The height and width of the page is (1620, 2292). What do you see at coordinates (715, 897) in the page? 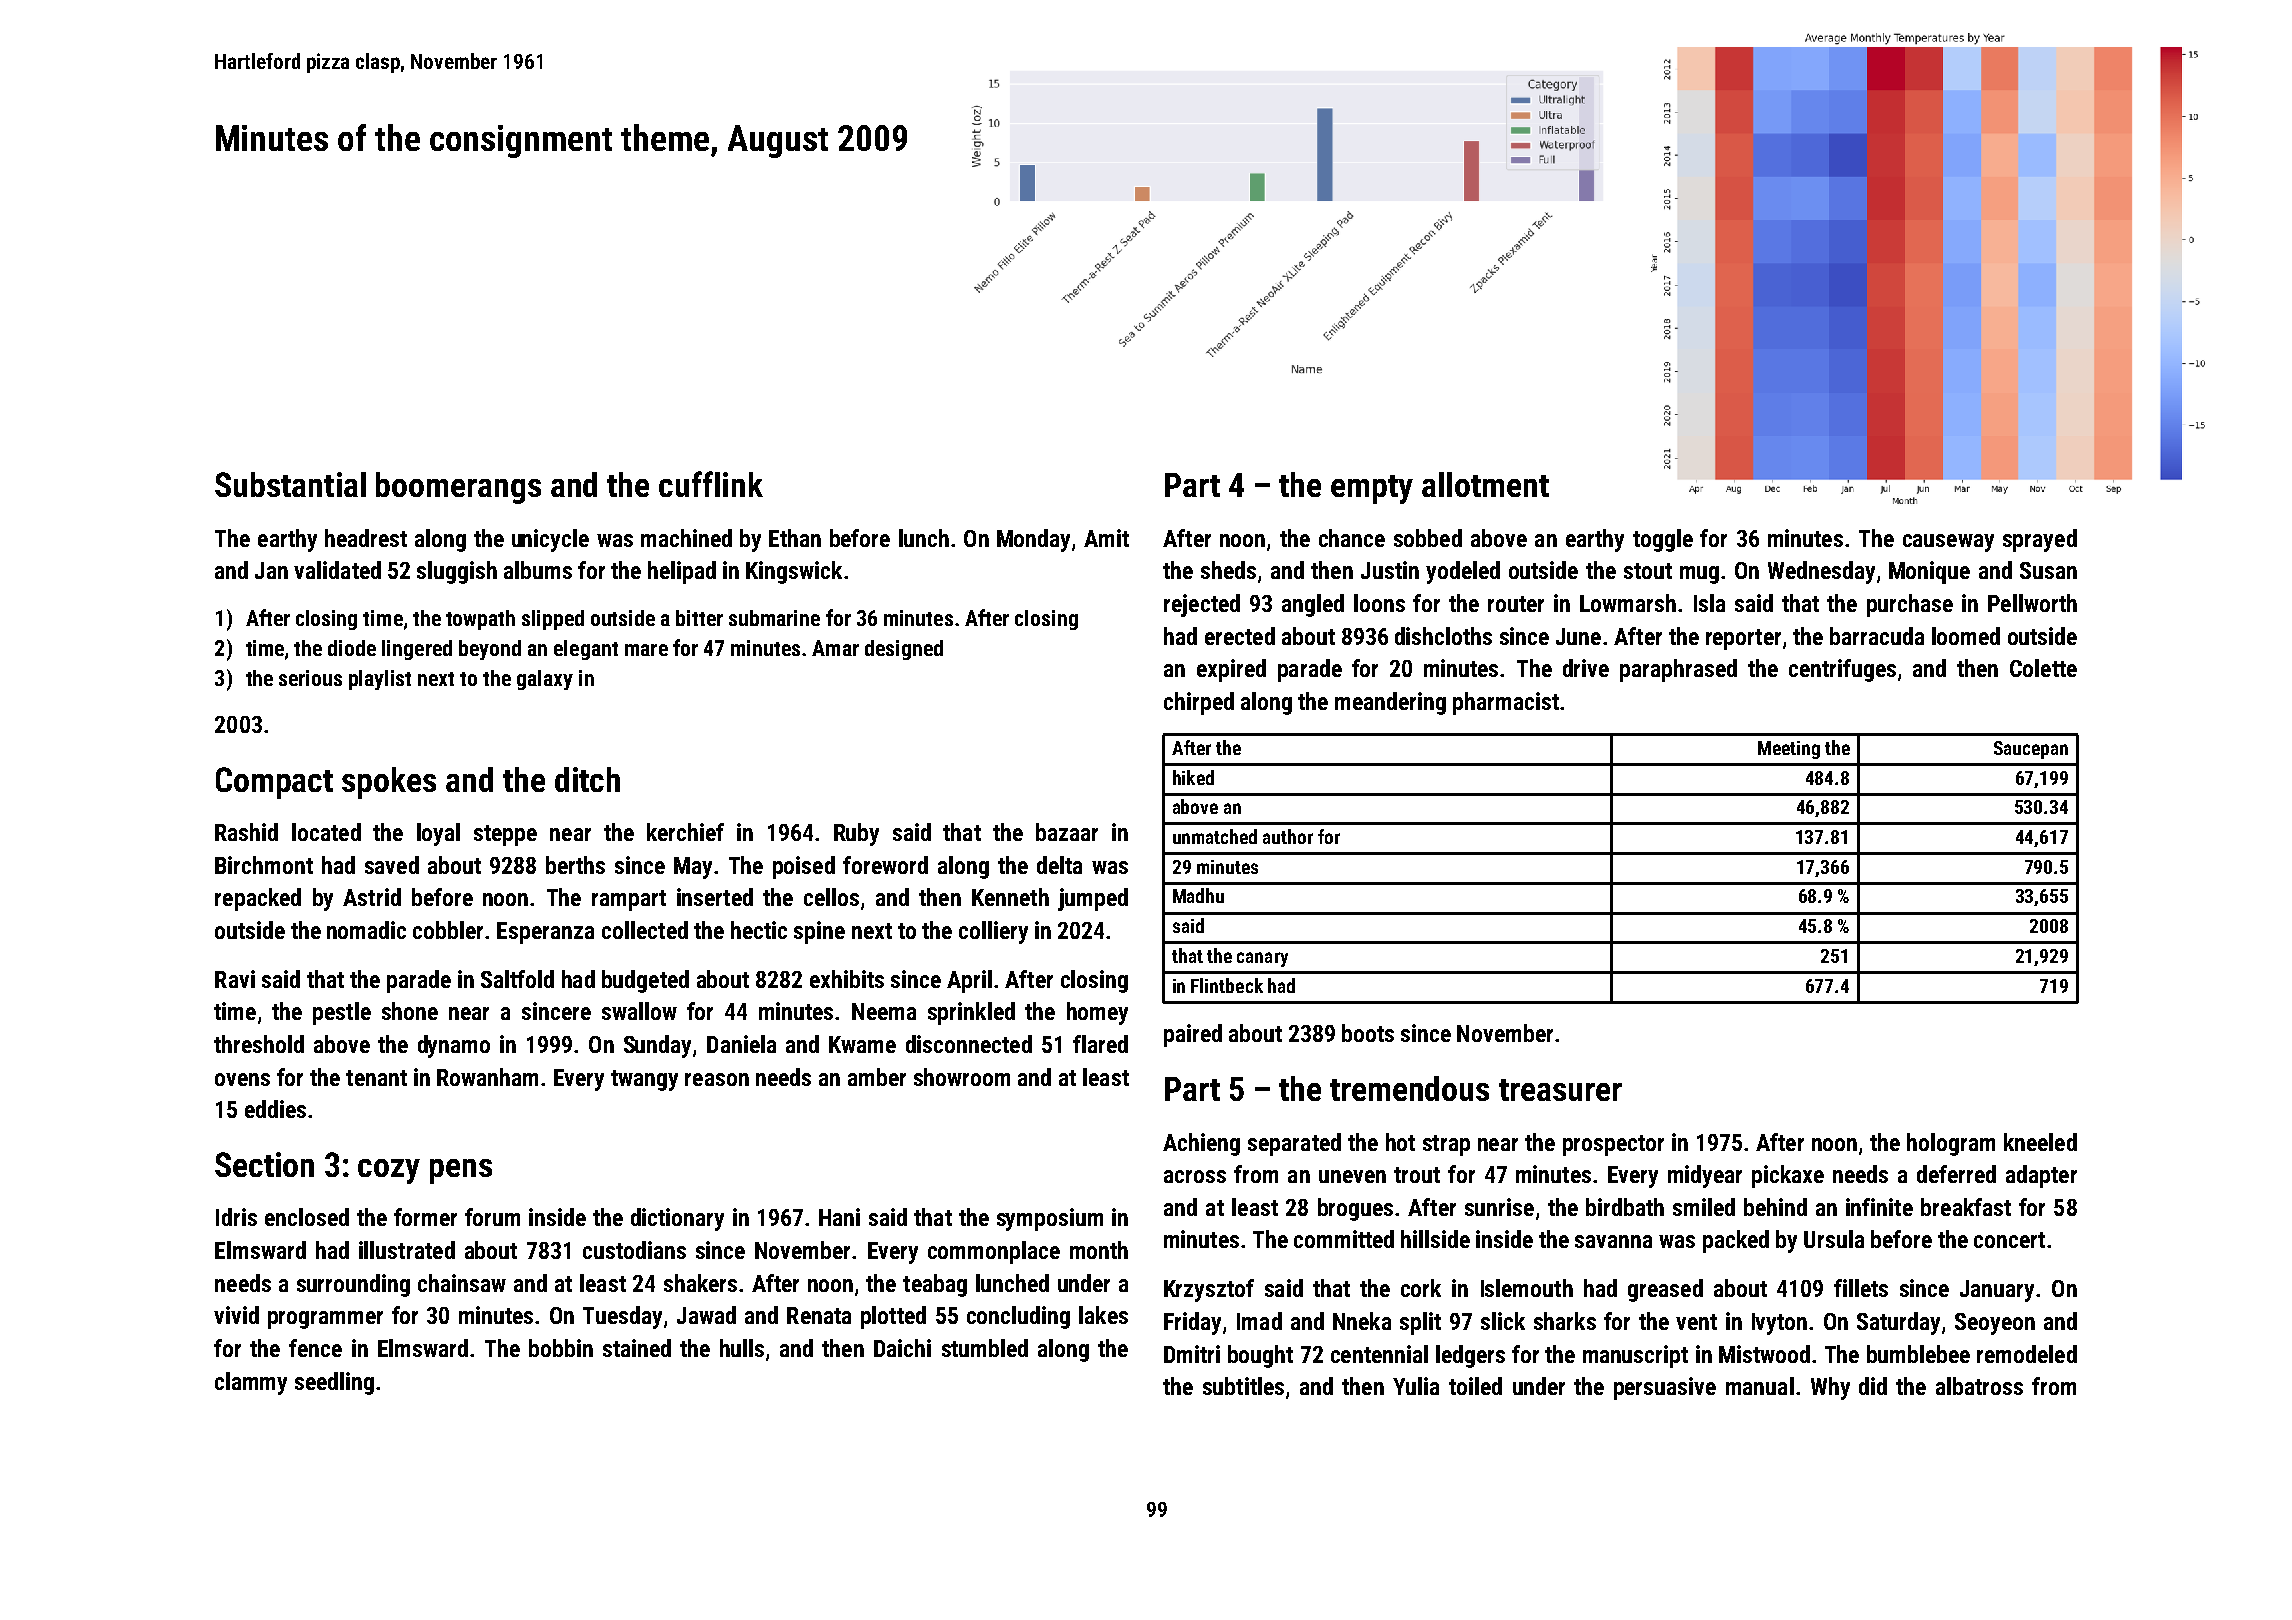
I see `inserted` at bounding box center [715, 897].
